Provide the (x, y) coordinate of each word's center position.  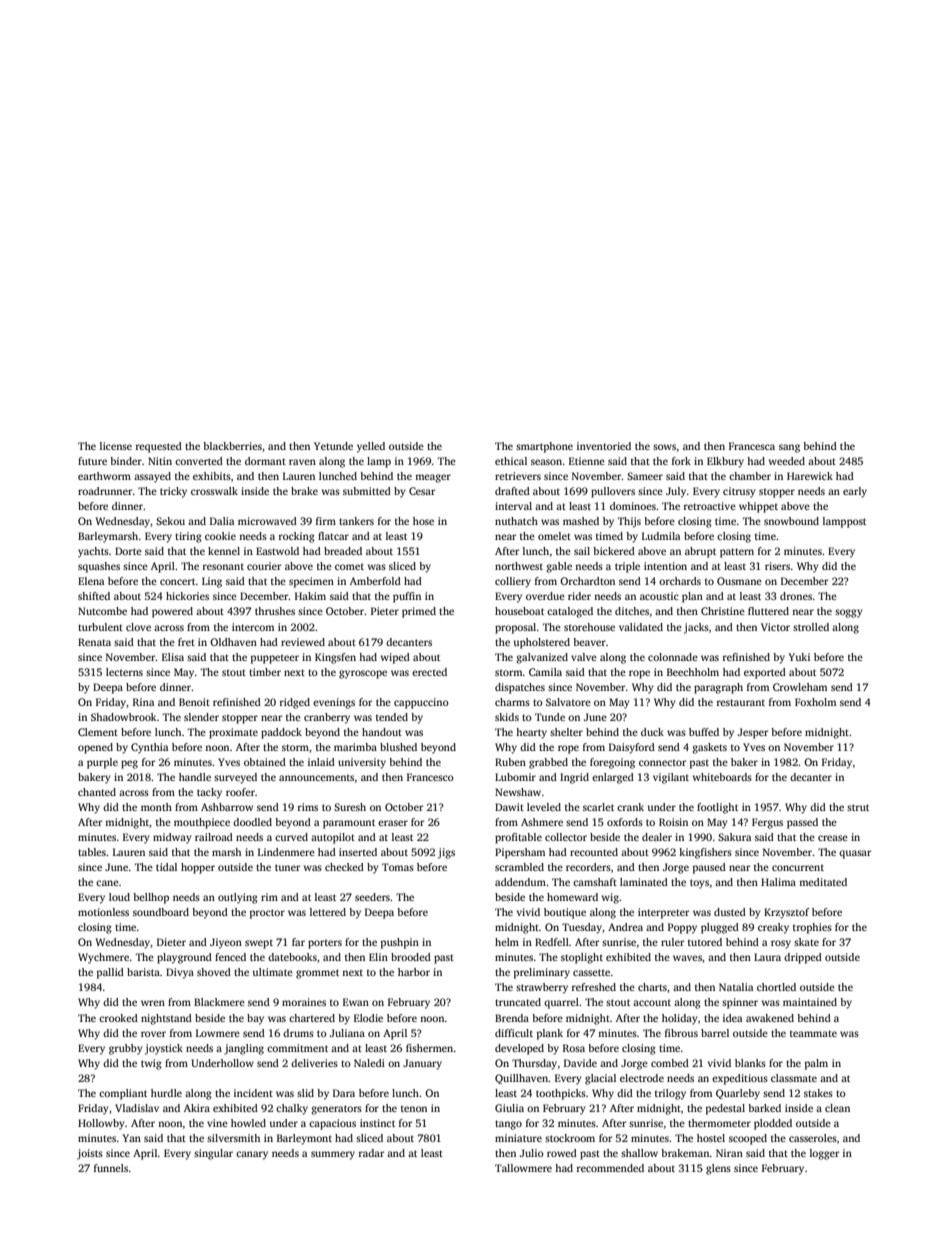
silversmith (233, 1138)
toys (699, 884)
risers (777, 566)
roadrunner (105, 491)
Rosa (574, 1048)
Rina (143, 702)
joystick (164, 1049)
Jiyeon (226, 943)
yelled (371, 447)
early (855, 492)
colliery (513, 582)
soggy (849, 613)
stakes (818, 1093)
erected (429, 672)
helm (507, 942)
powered (172, 612)
